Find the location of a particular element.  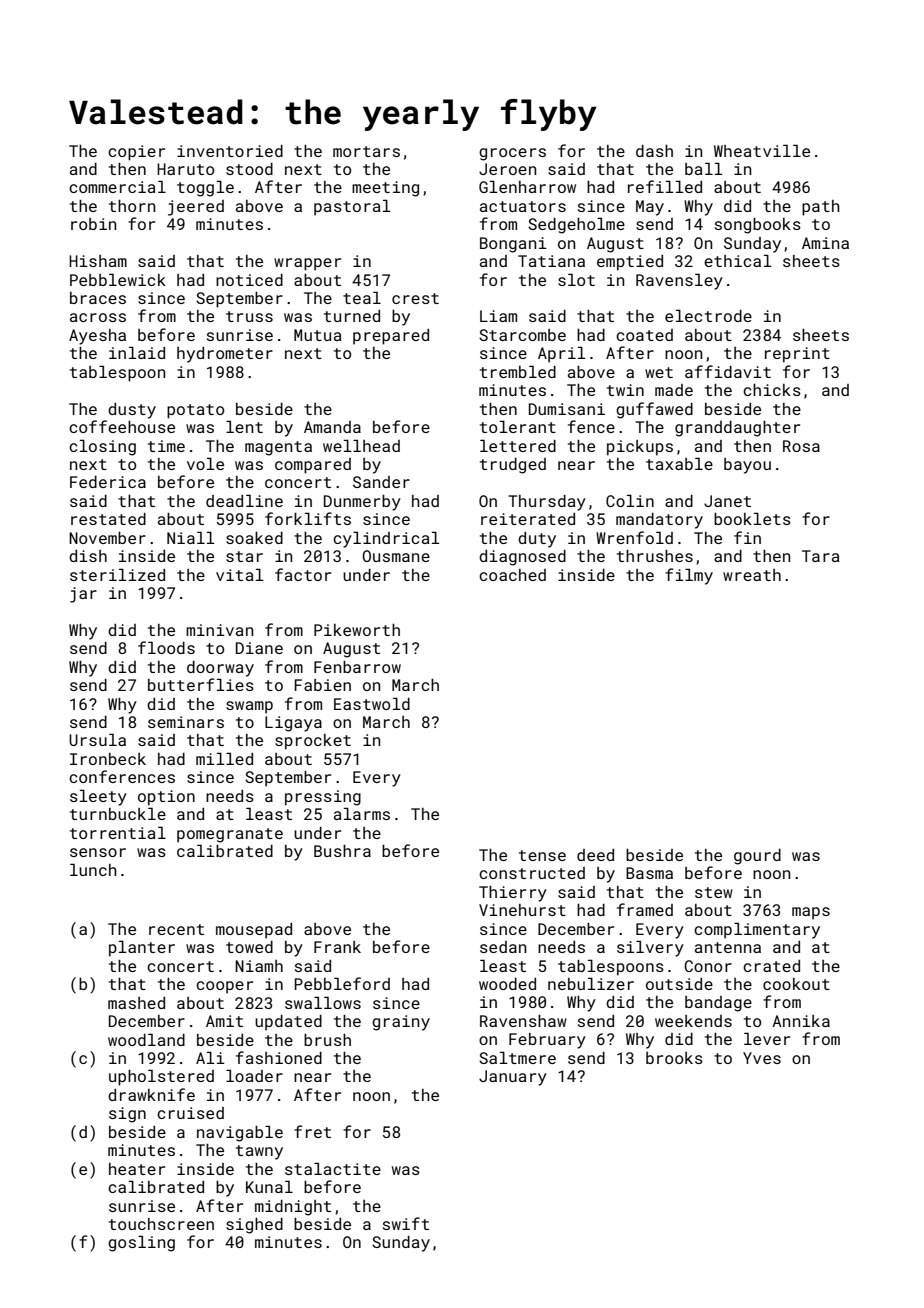

May is located at coordinates (650, 208).
